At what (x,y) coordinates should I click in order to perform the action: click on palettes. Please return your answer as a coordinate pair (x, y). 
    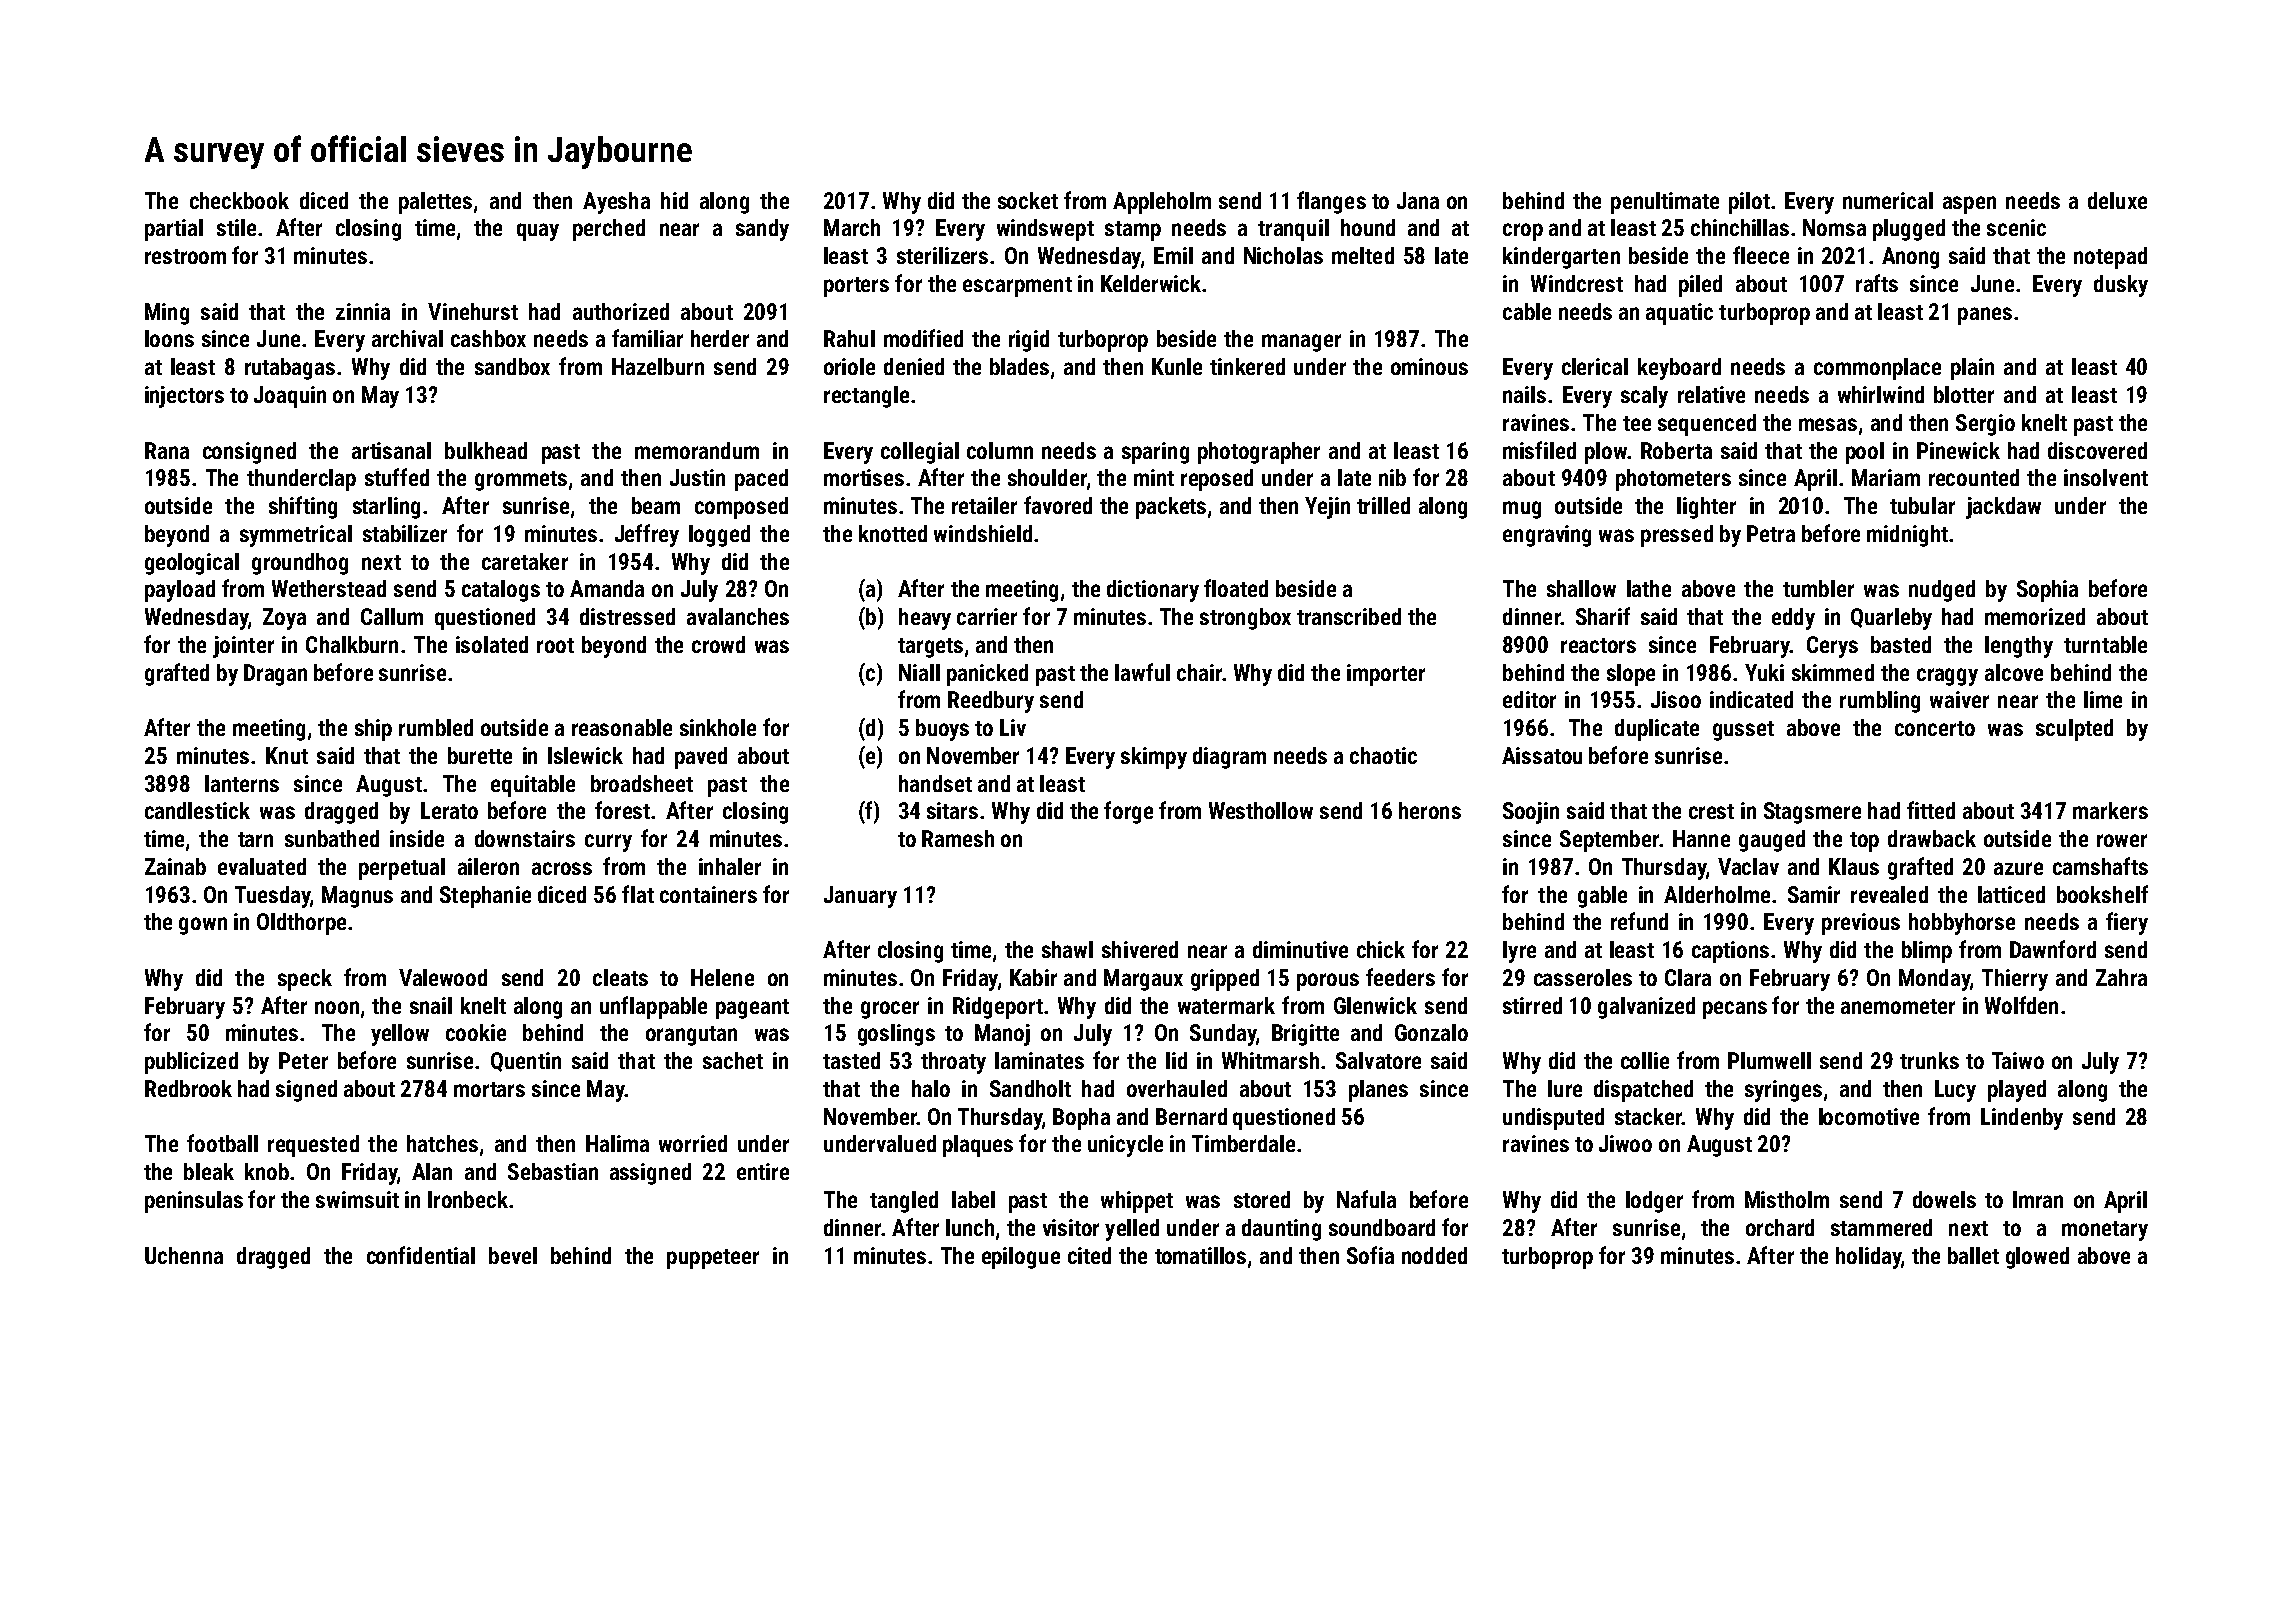
    Looking at the image, I should click on (435, 203).
